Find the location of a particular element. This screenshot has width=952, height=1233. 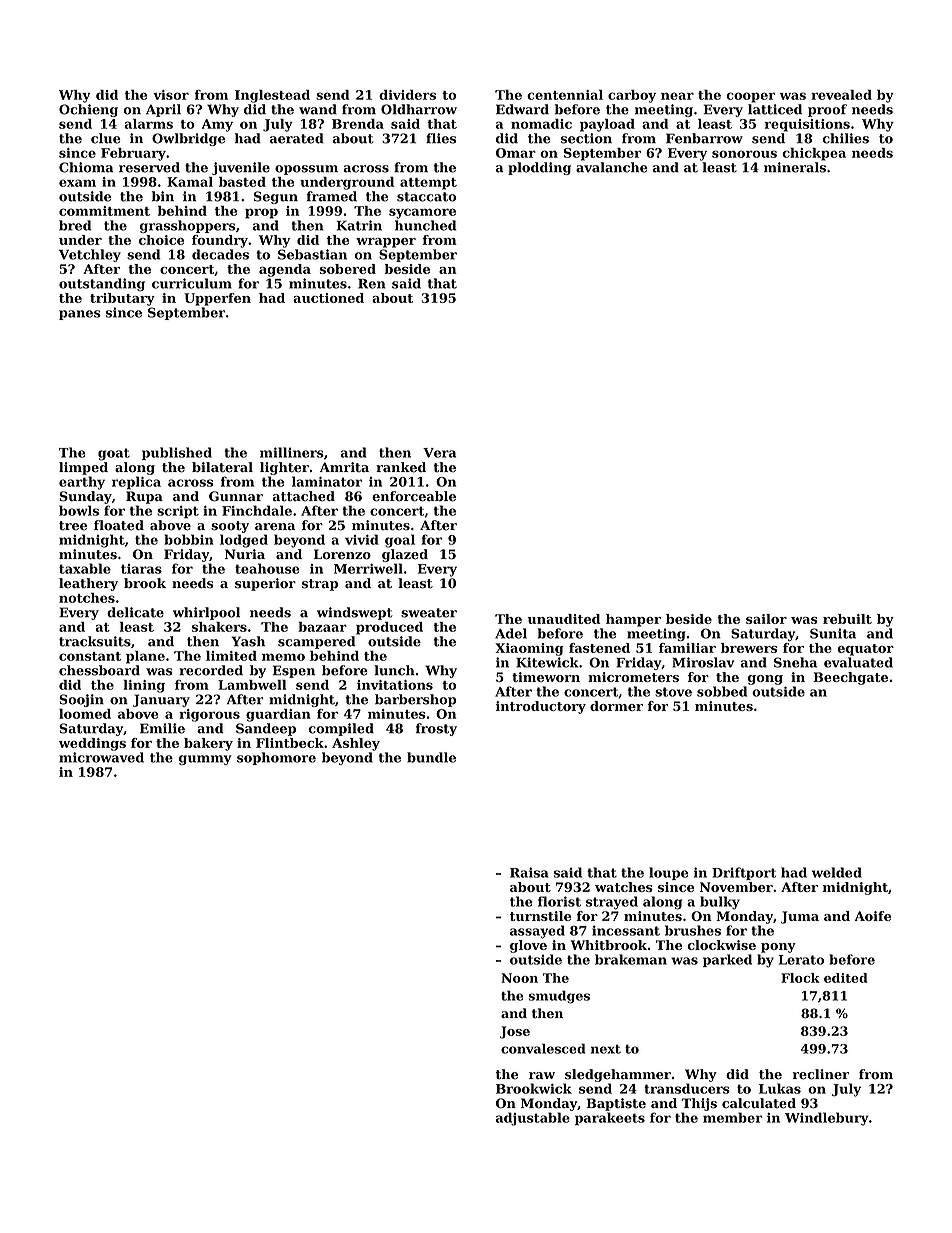

Beechgate is located at coordinates (850, 678).
